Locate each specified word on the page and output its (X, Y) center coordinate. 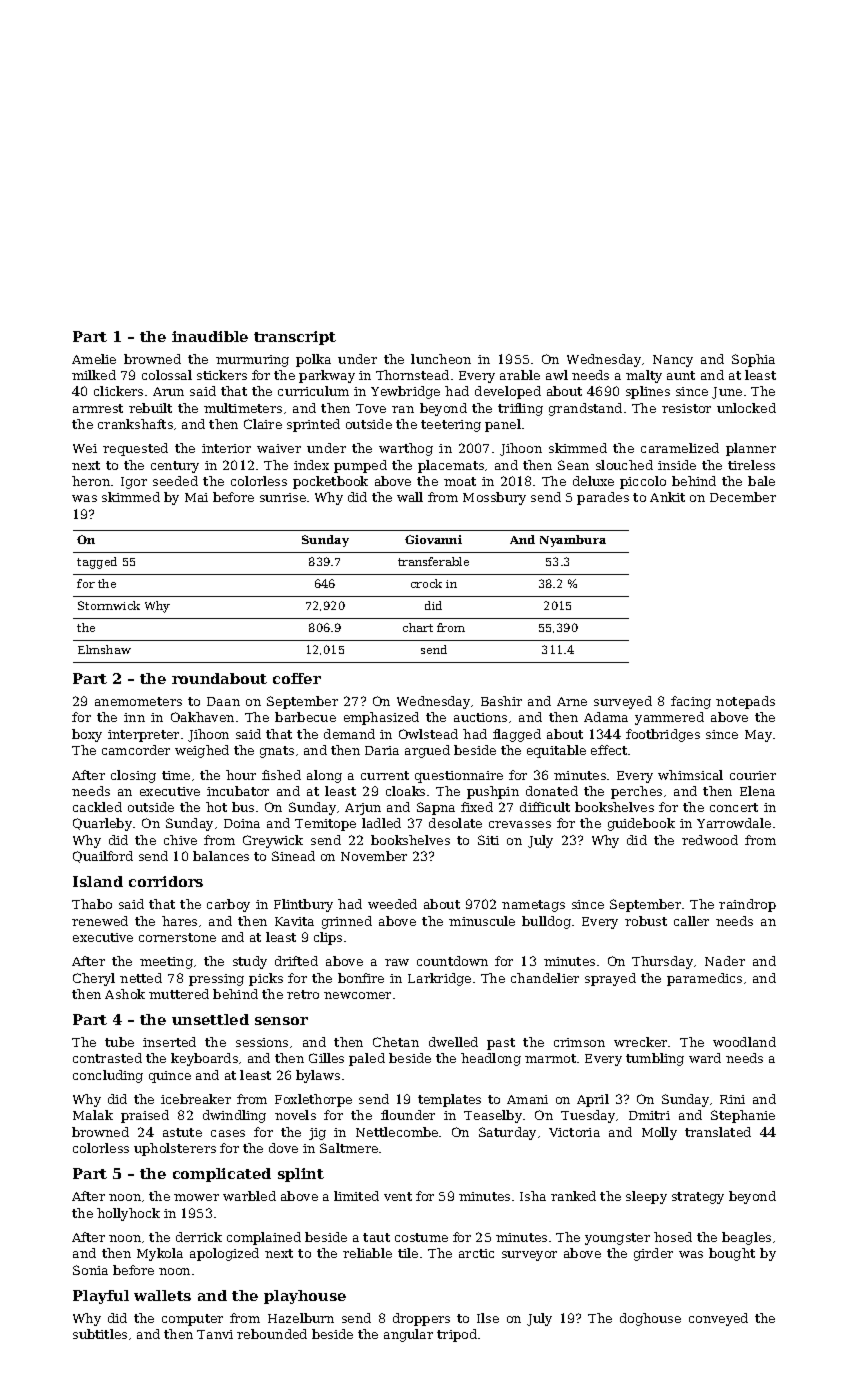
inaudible (210, 336)
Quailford (103, 857)
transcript (295, 338)
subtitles (100, 1334)
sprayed (610, 979)
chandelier (545, 978)
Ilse (488, 1318)
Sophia (753, 360)
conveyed (718, 1319)
